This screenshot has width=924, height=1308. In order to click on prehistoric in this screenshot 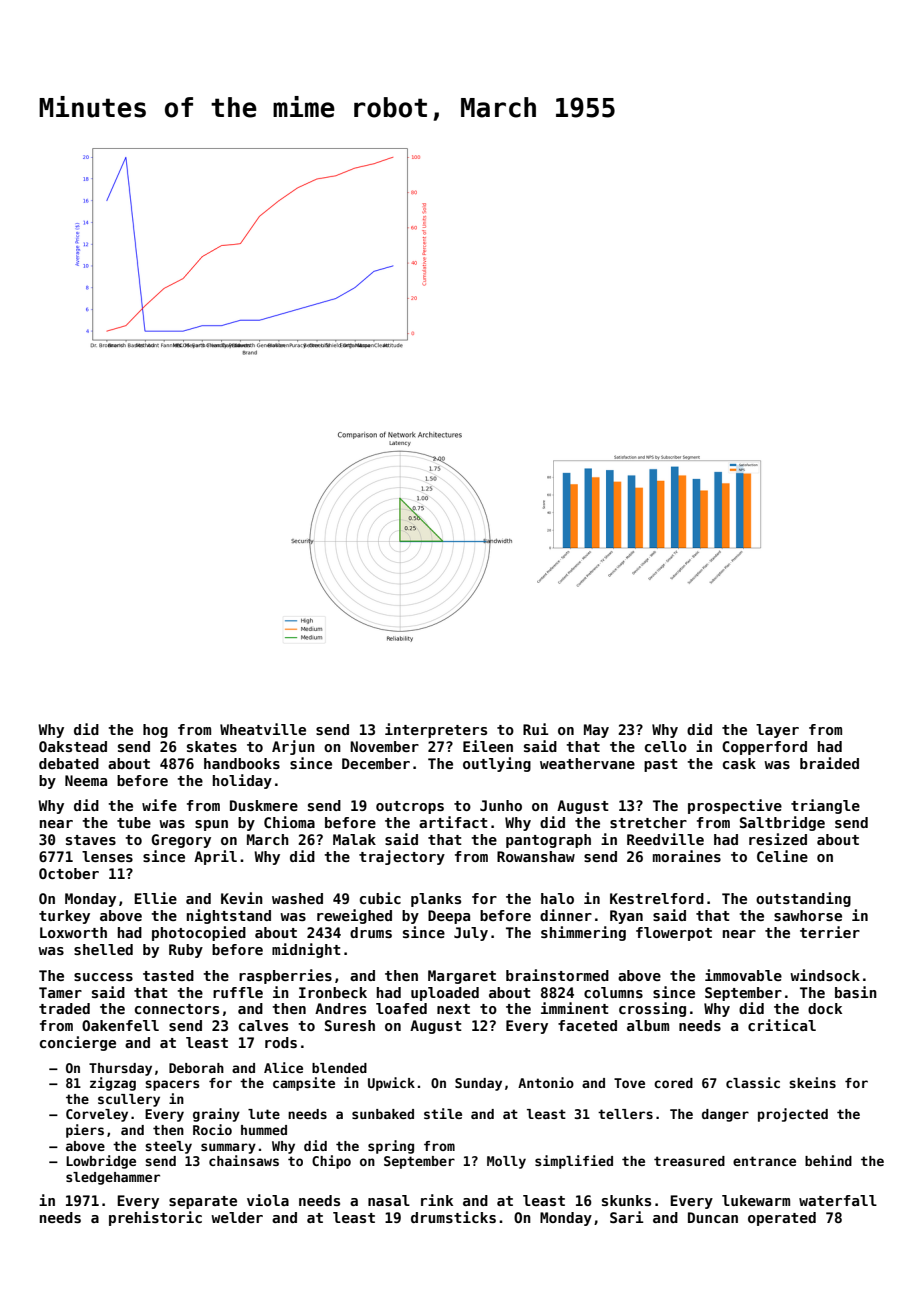, I will do `click(155, 1218)`.
